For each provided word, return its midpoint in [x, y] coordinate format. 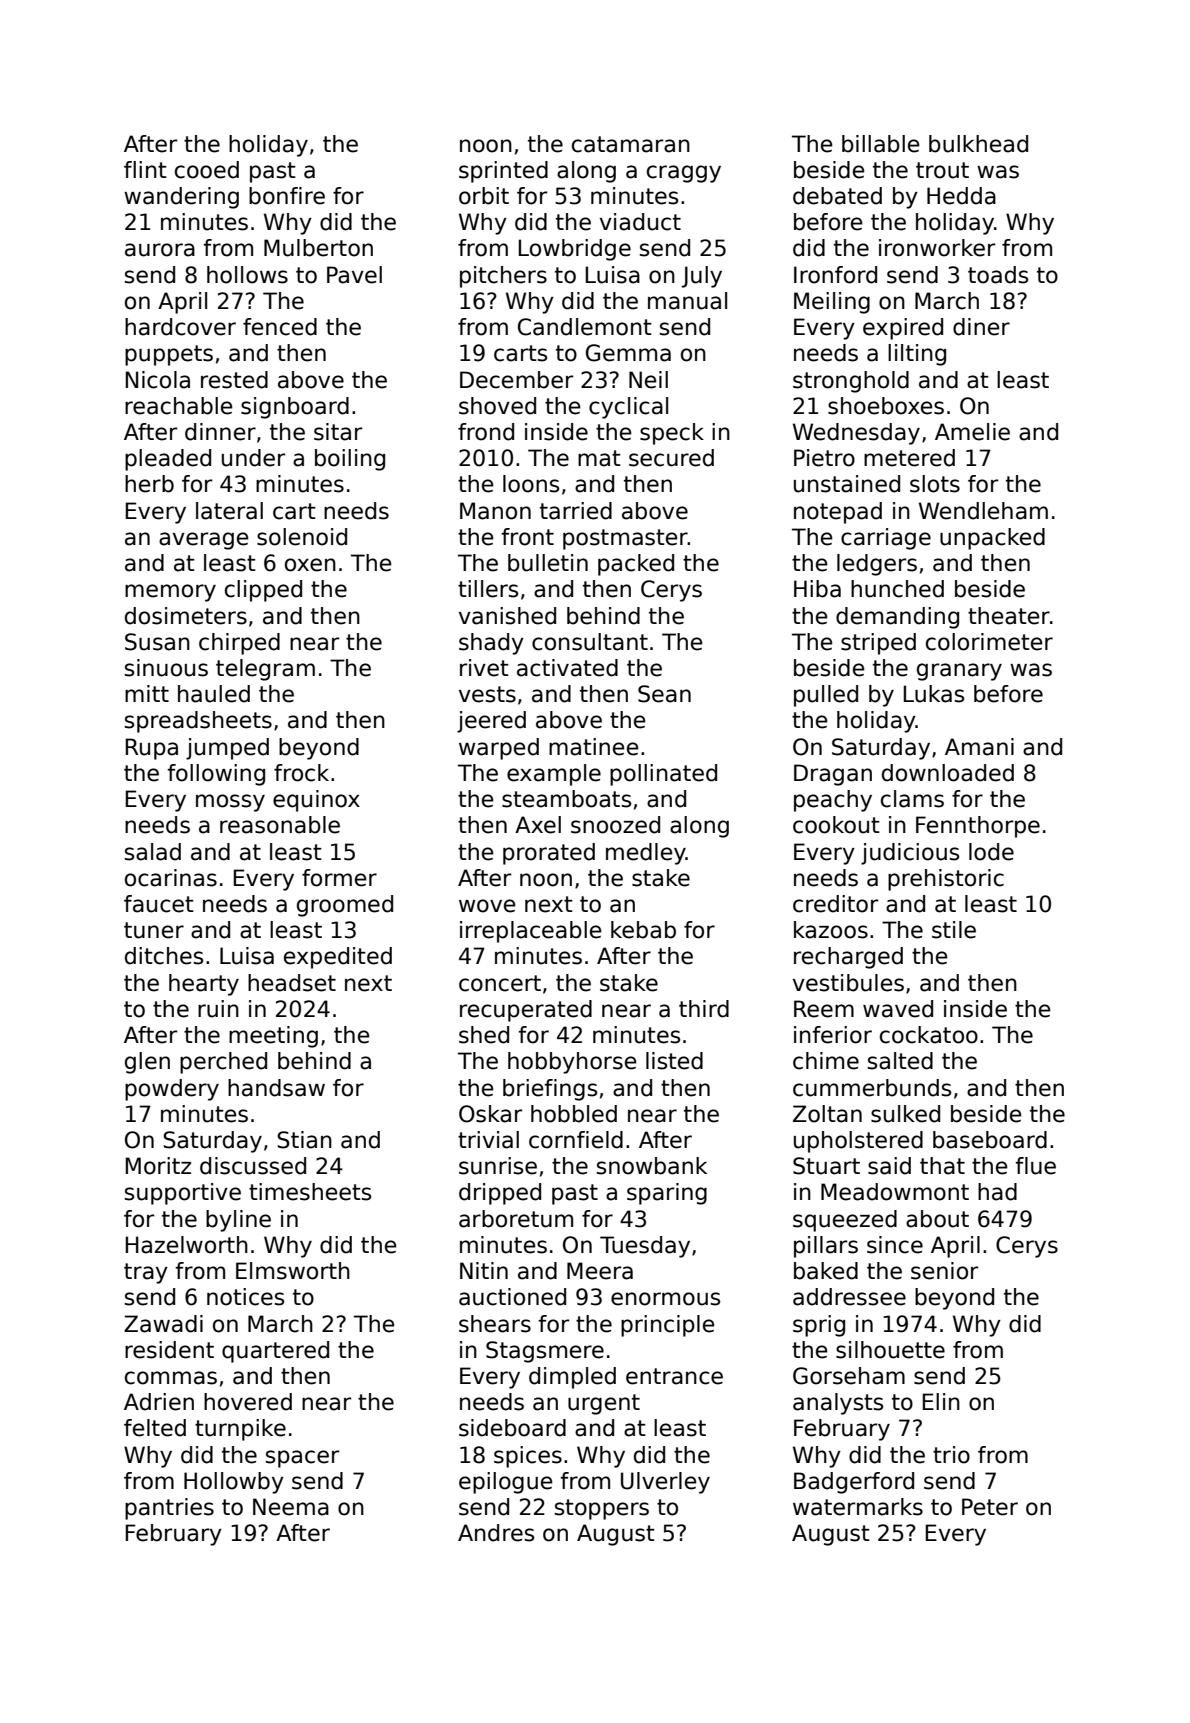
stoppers [602, 1509]
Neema [291, 1507]
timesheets [310, 1192]
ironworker [937, 248]
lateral [229, 511]
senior [944, 1271]
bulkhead [978, 144]
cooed [207, 170]
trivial [488, 1140]
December [516, 380]
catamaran [631, 144]
